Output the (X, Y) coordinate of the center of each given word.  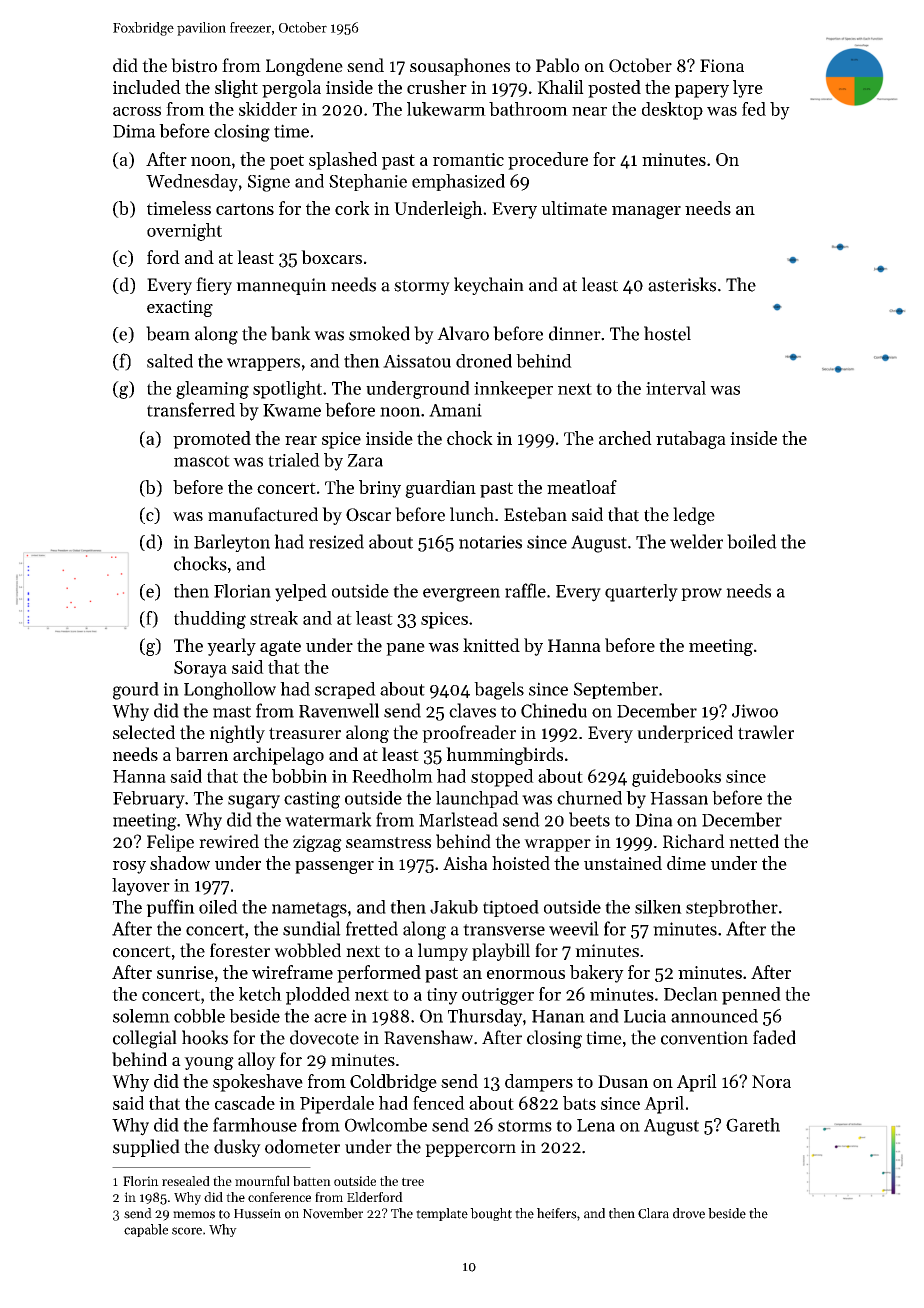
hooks (205, 1037)
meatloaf (582, 487)
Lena (596, 1125)
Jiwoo (755, 711)
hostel (667, 333)
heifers (557, 1213)
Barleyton (232, 543)
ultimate (574, 208)
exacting (180, 308)
